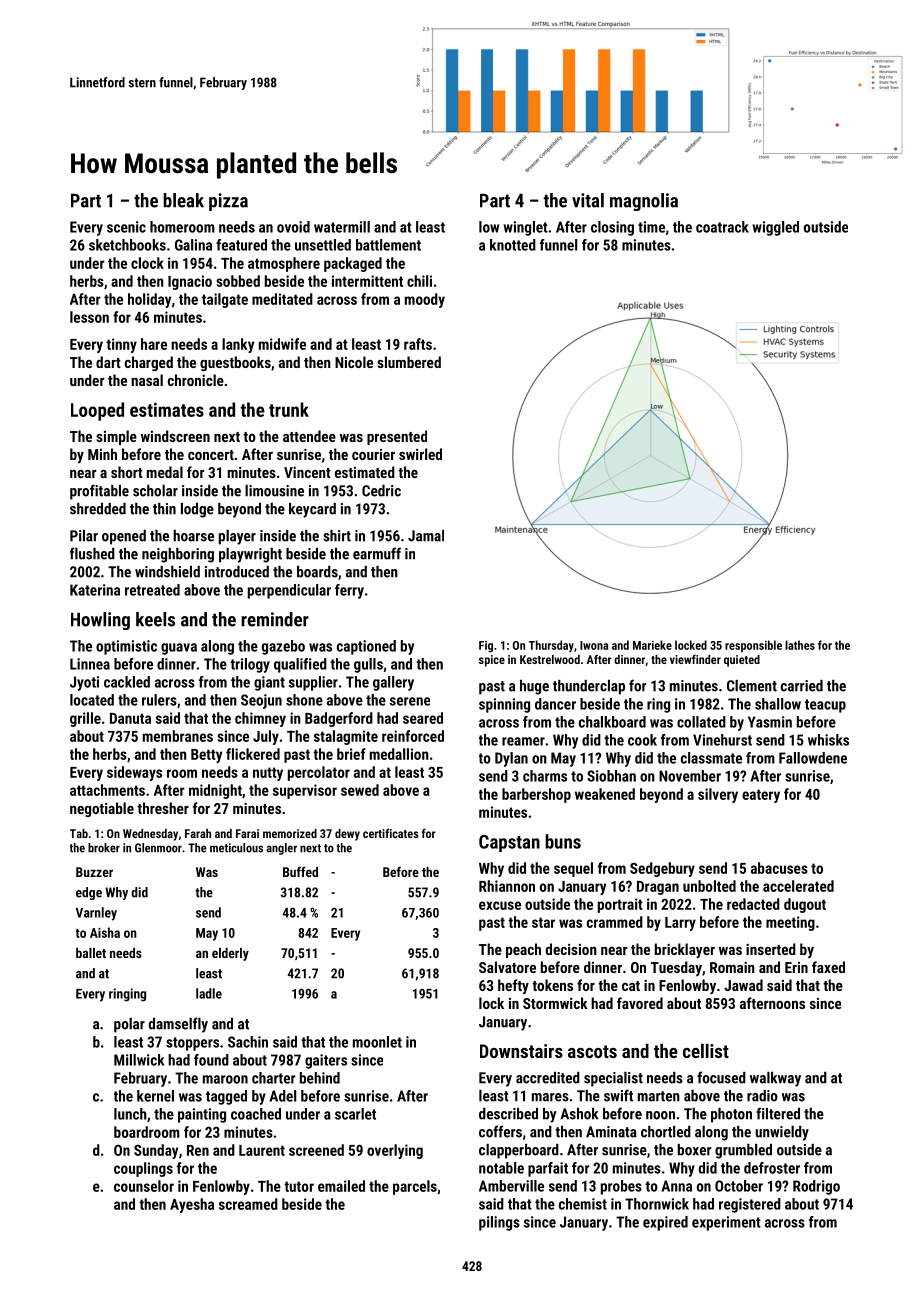 Image resolution: width=924 pixels, height=1314 pixels. What do you see at coordinates (761, 796) in the page?
I see `eatery` at bounding box center [761, 796].
